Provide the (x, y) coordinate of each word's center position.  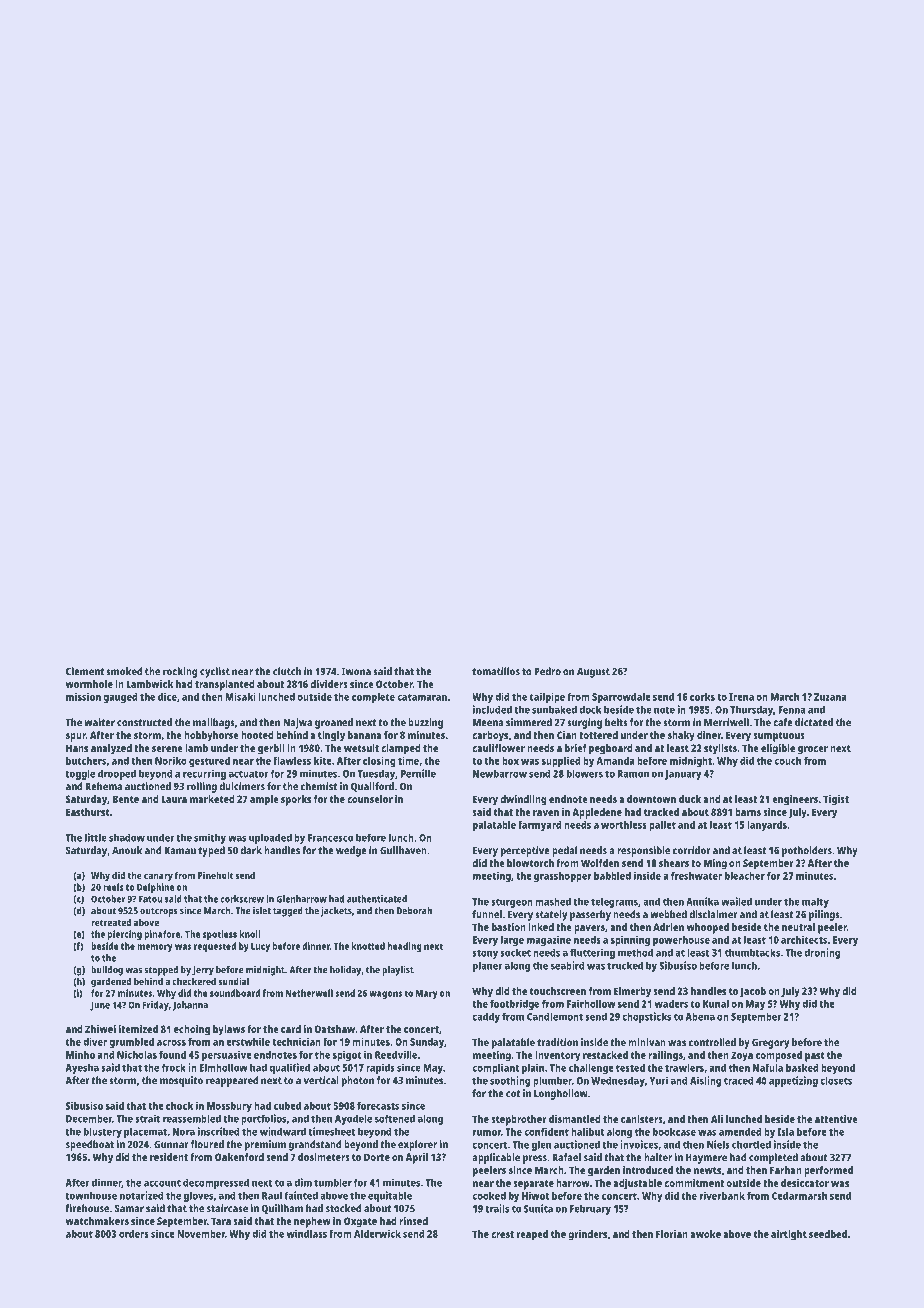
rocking (180, 672)
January (683, 775)
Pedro (547, 671)
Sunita (538, 1208)
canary (158, 877)
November (201, 1234)
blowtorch (530, 863)
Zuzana (830, 697)
